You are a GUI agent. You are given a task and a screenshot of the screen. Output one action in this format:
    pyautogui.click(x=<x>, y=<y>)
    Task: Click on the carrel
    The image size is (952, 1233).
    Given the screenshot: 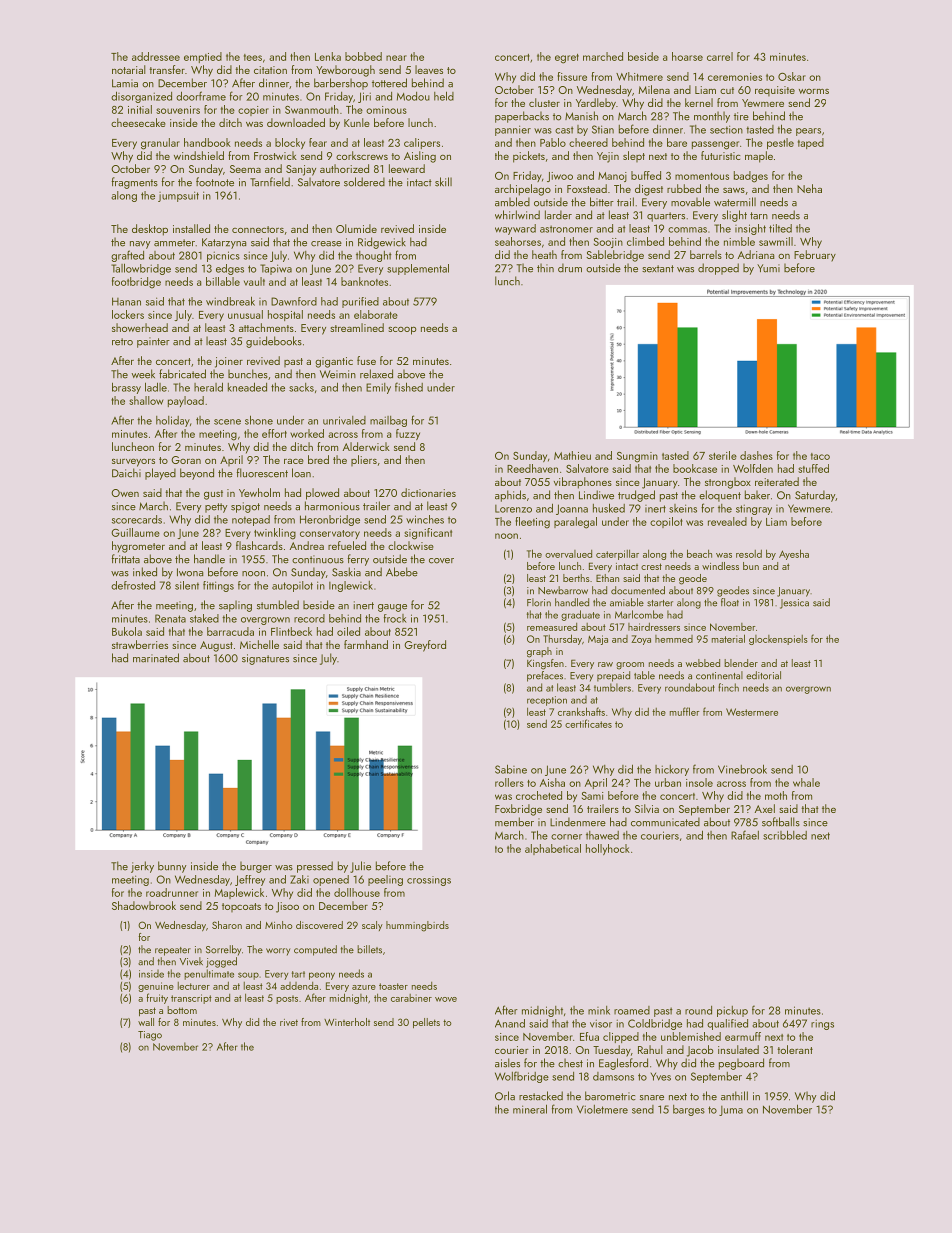 What is the action you would take?
    pyautogui.click(x=720, y=56)
